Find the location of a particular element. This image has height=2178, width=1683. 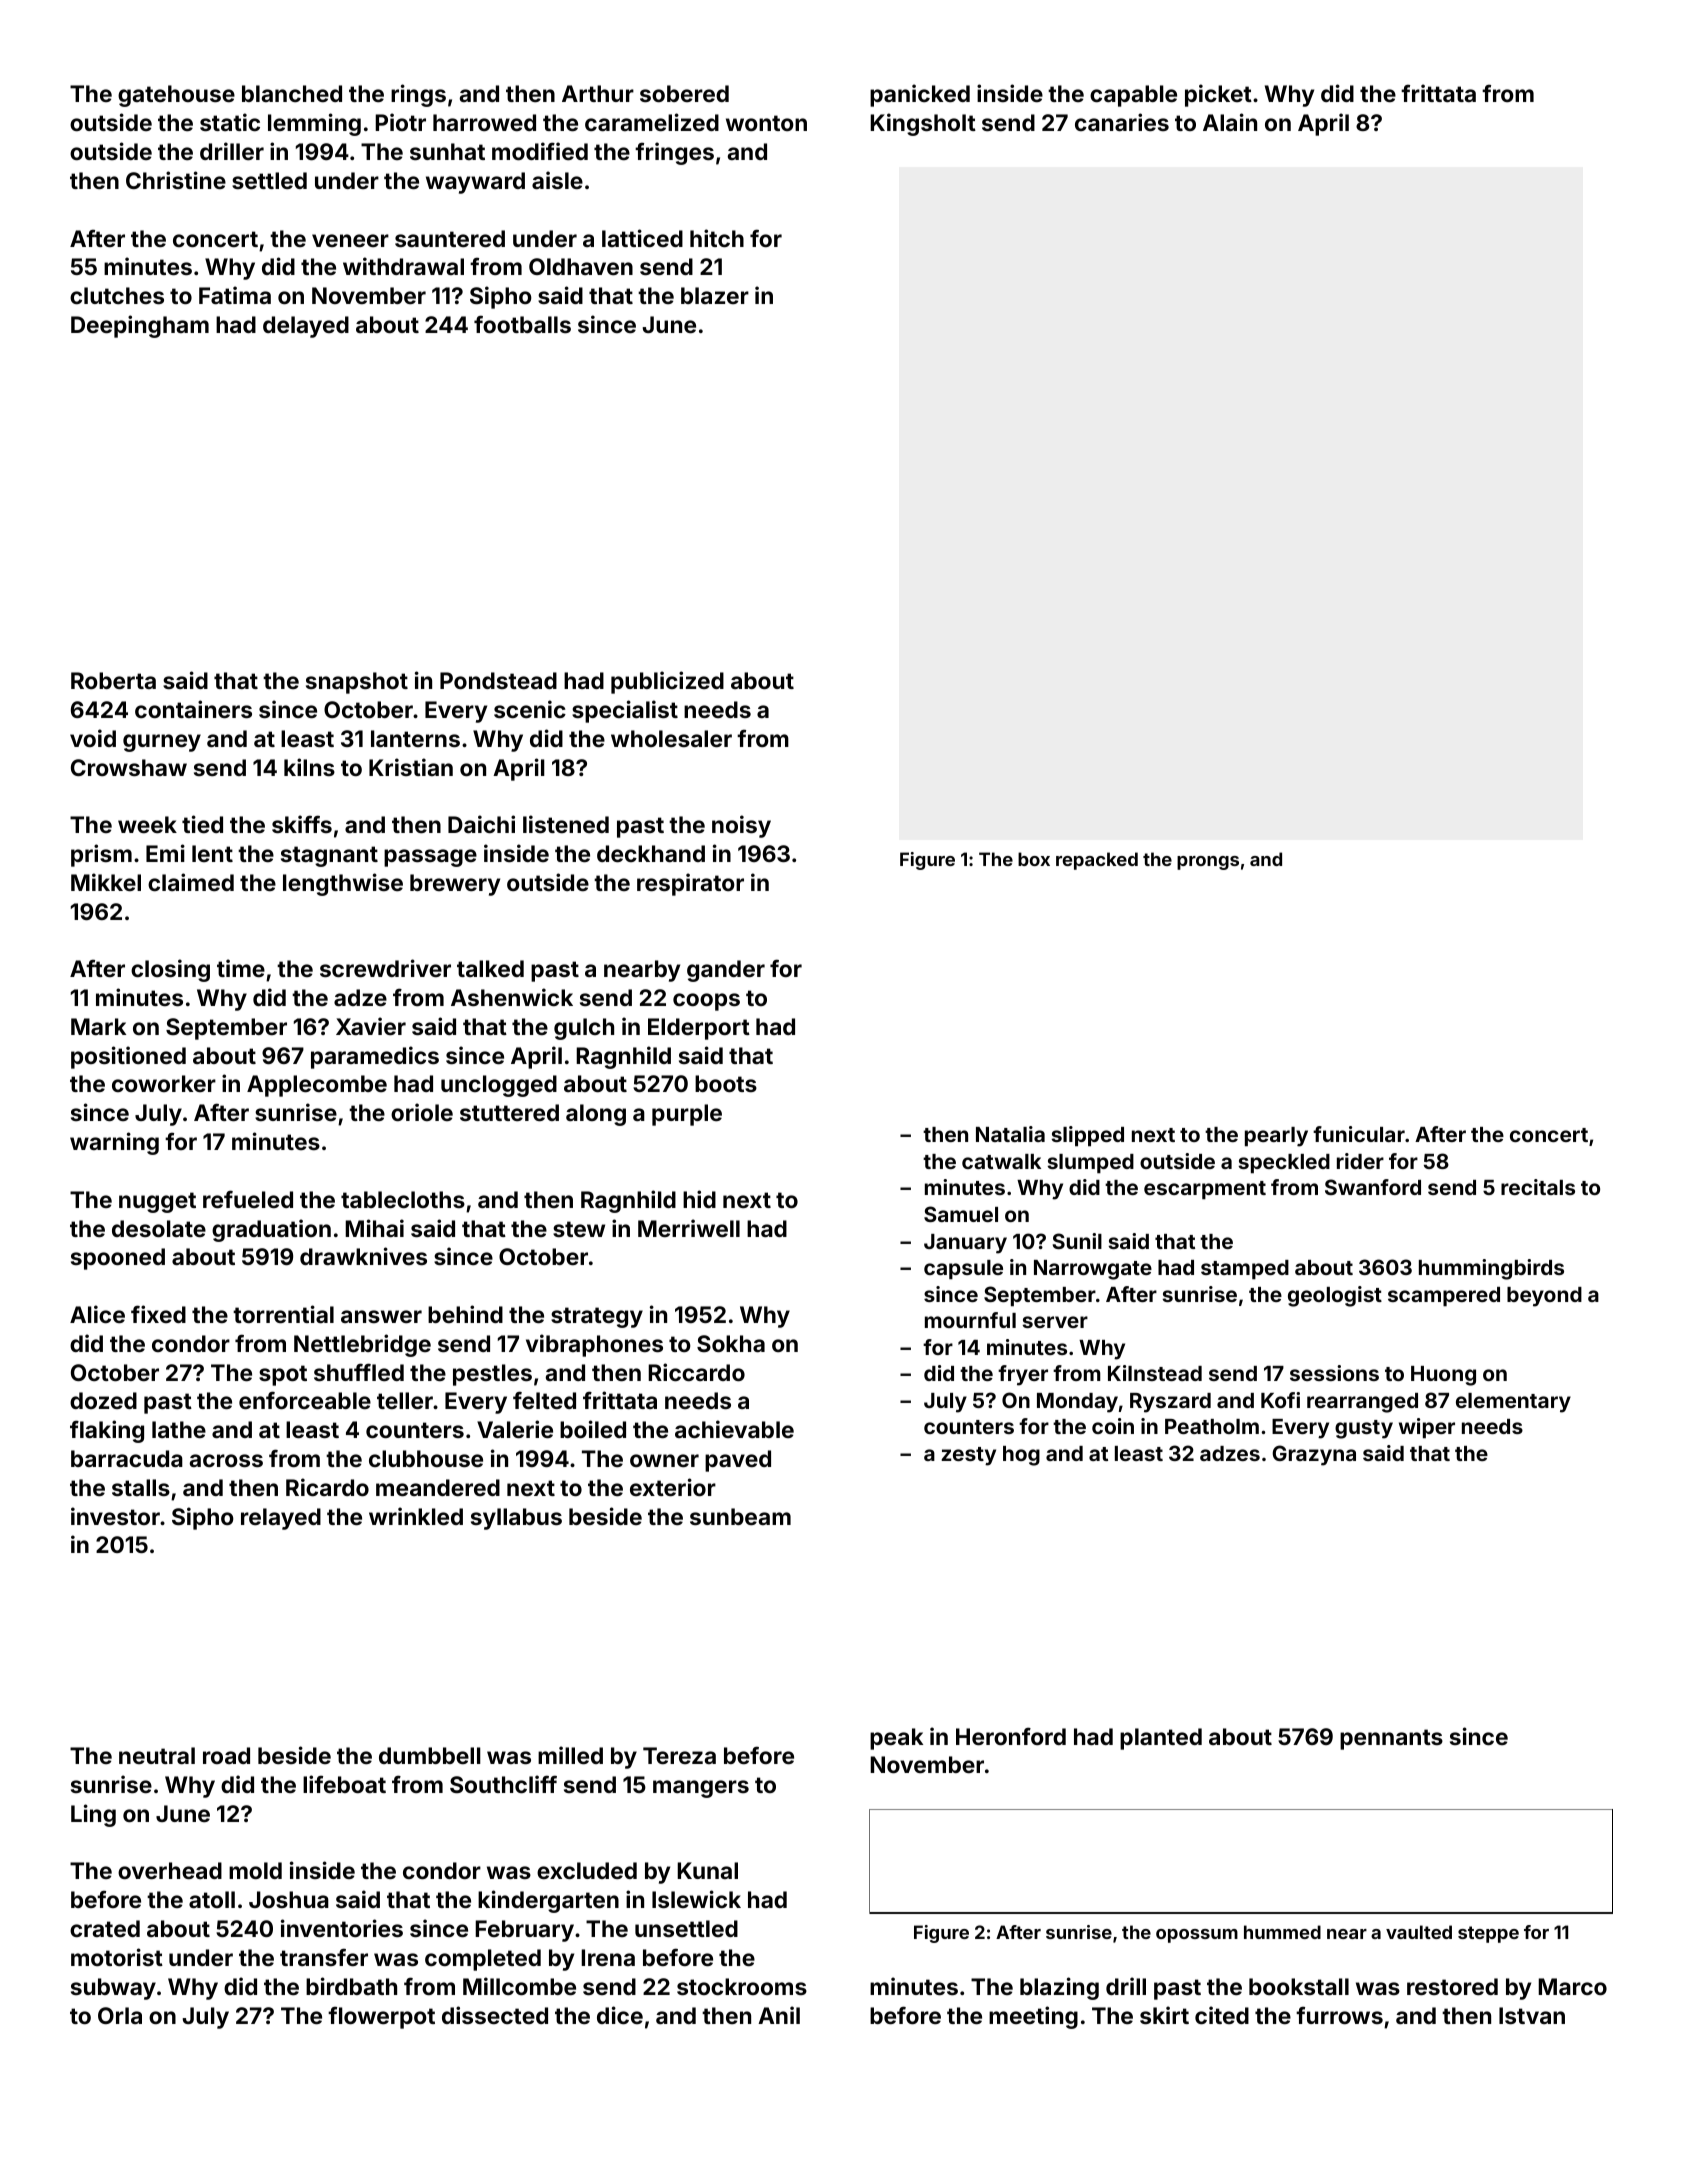

spot is located at coordinates (283, 1375).
